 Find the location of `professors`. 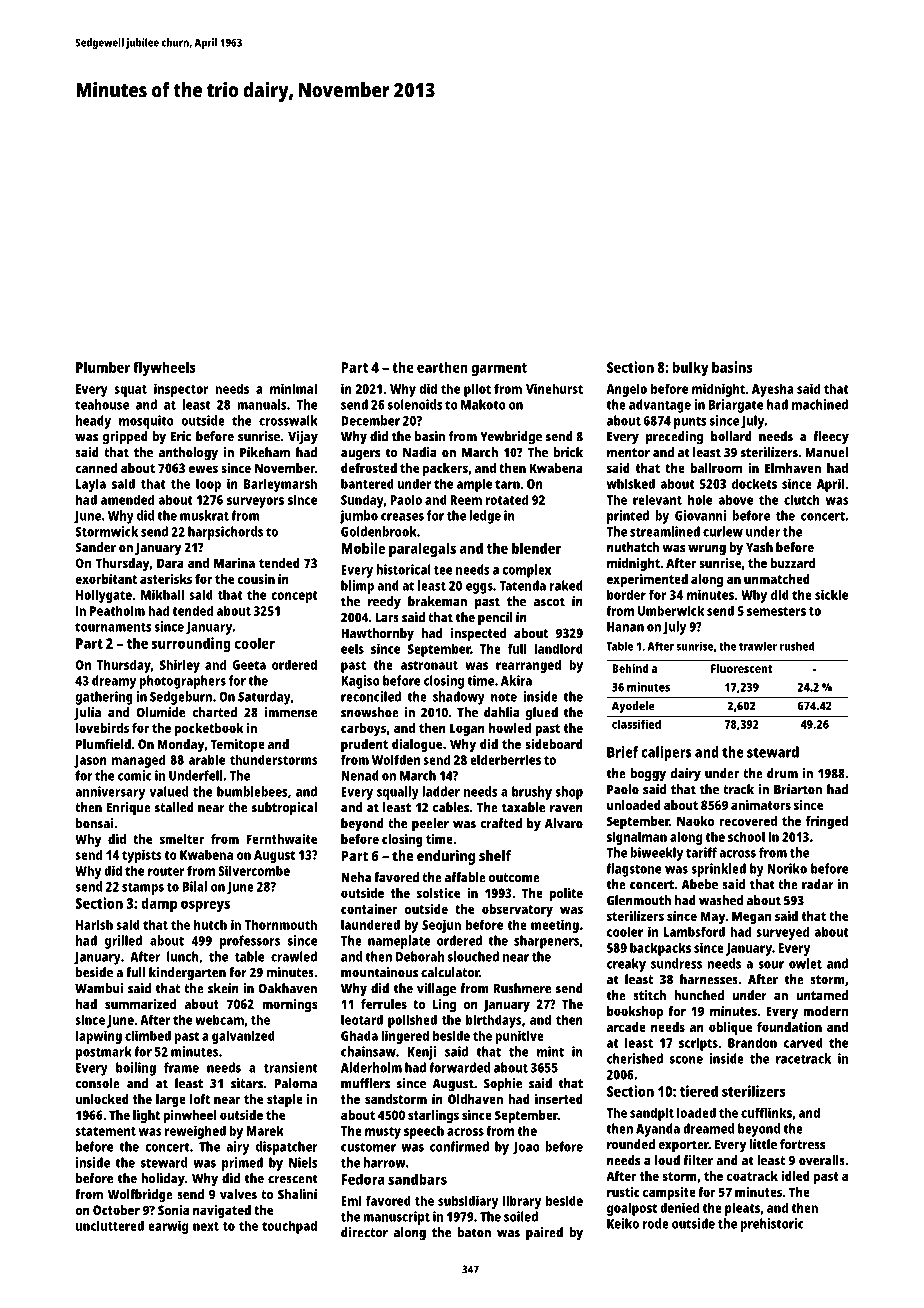

professors is located at coordinates (250, 942).
